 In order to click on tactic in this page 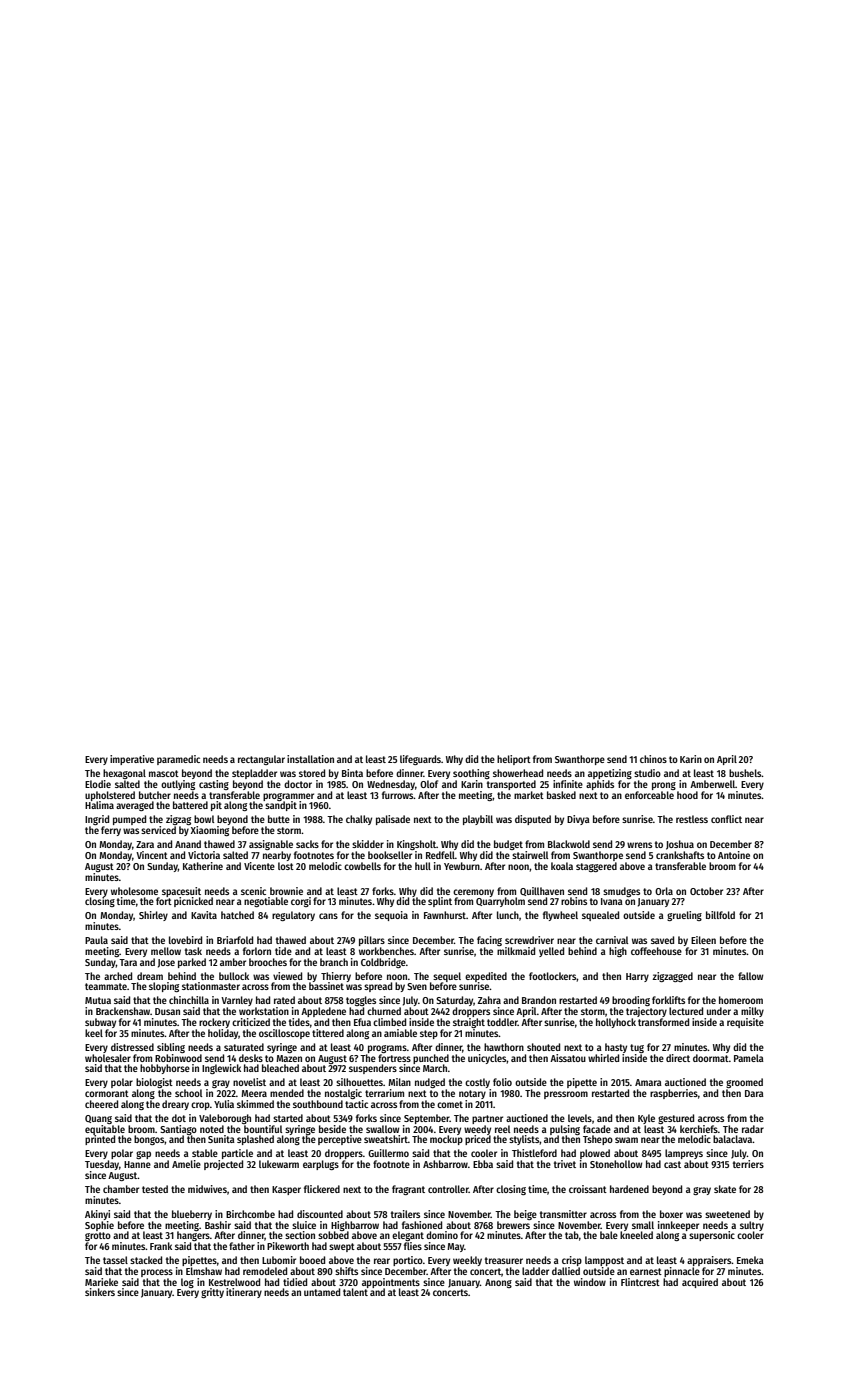, I will do `click(356, 1104)`.
